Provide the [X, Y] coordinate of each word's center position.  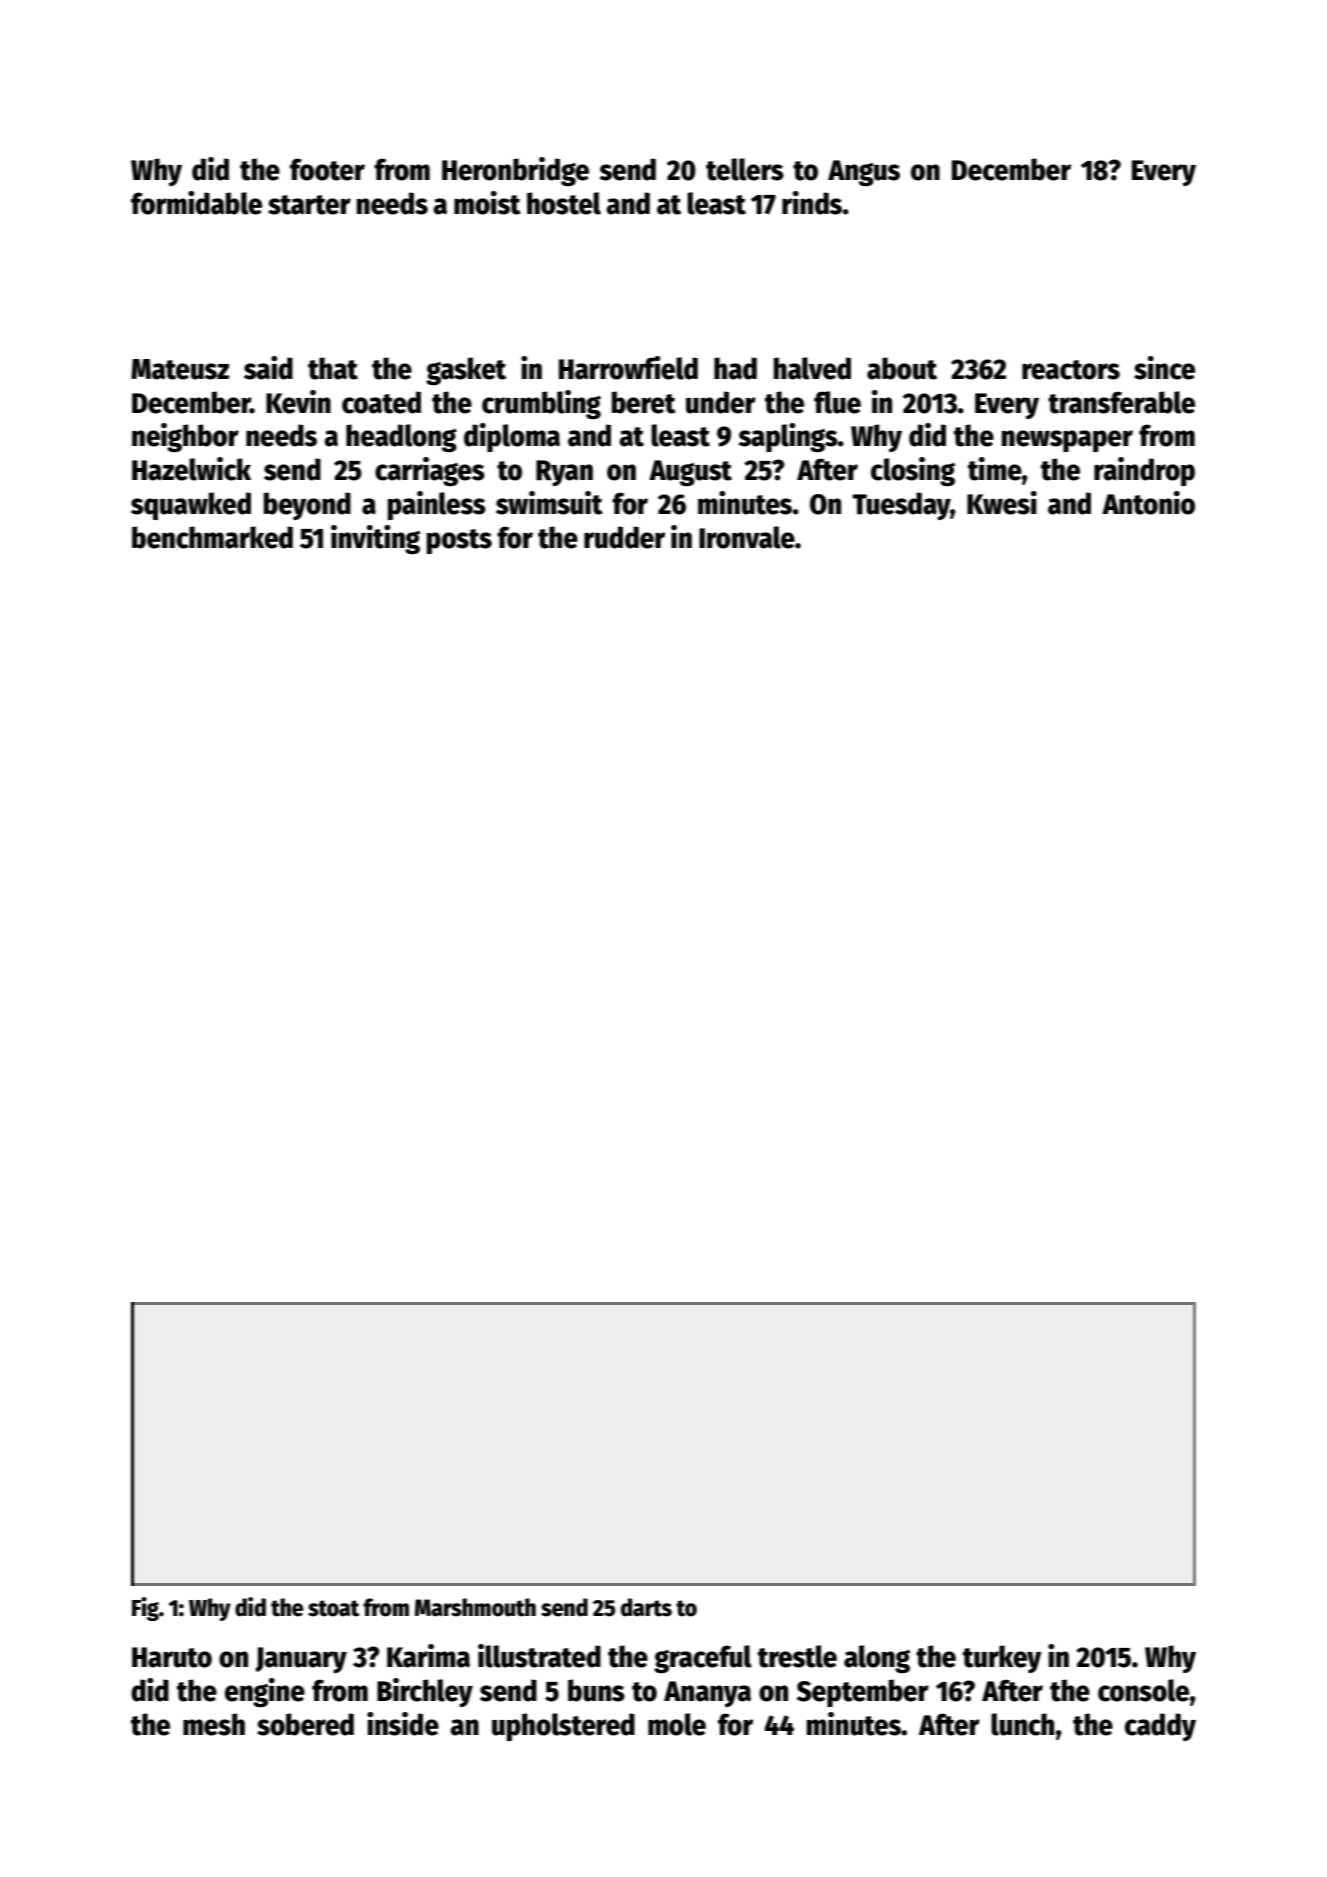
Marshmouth [475, 1607]
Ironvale [747, 537]
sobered [305, 1724]
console [1143, 1690]
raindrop [1144, 471]
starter [309, 205]
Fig [145, 1609]
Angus [864, 173]
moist [487, 203]
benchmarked [212, 537]
